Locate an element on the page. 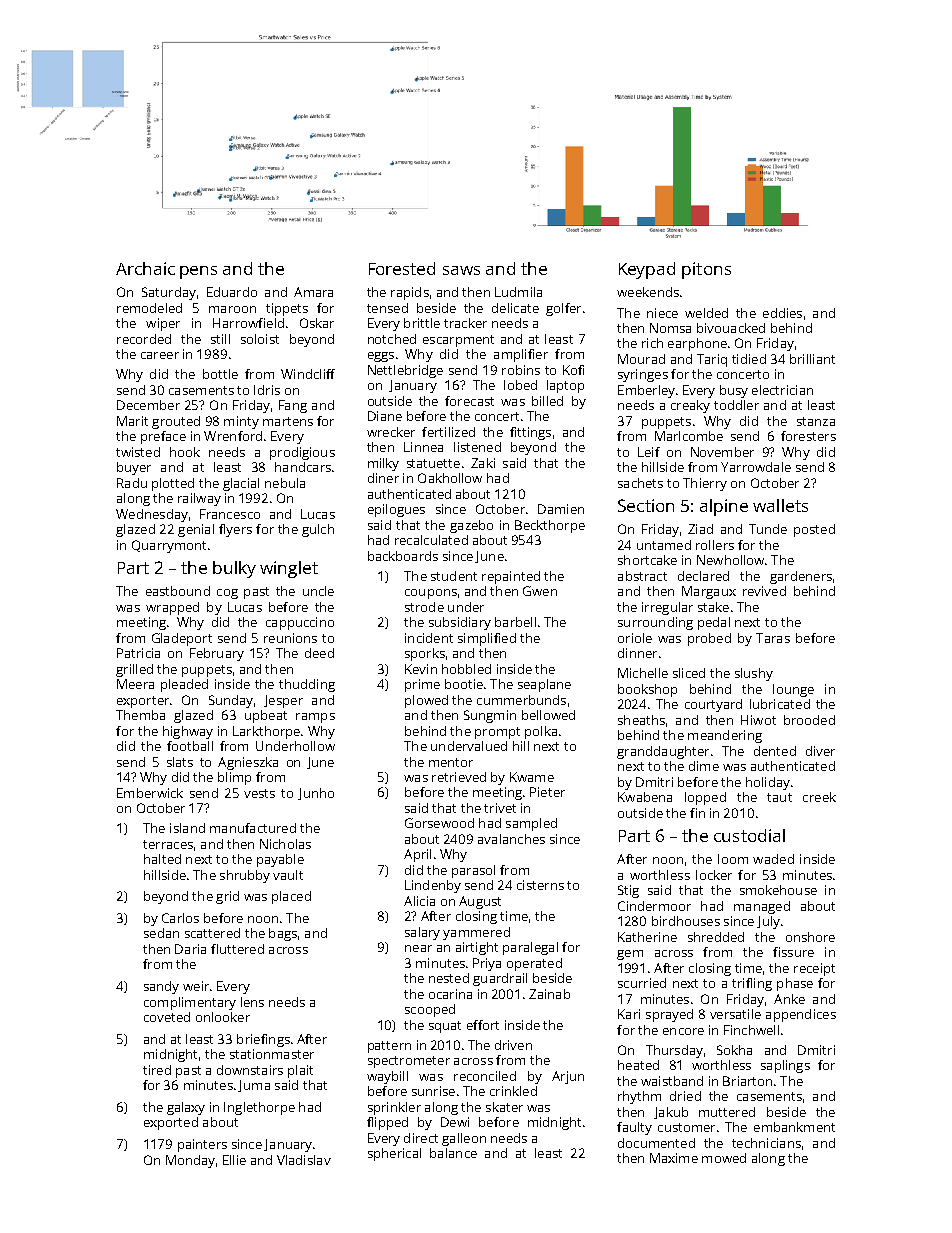 Image resolution: width=952 pixels, height=1233 pixels. recalculated is located at coordinates (431, 540).
